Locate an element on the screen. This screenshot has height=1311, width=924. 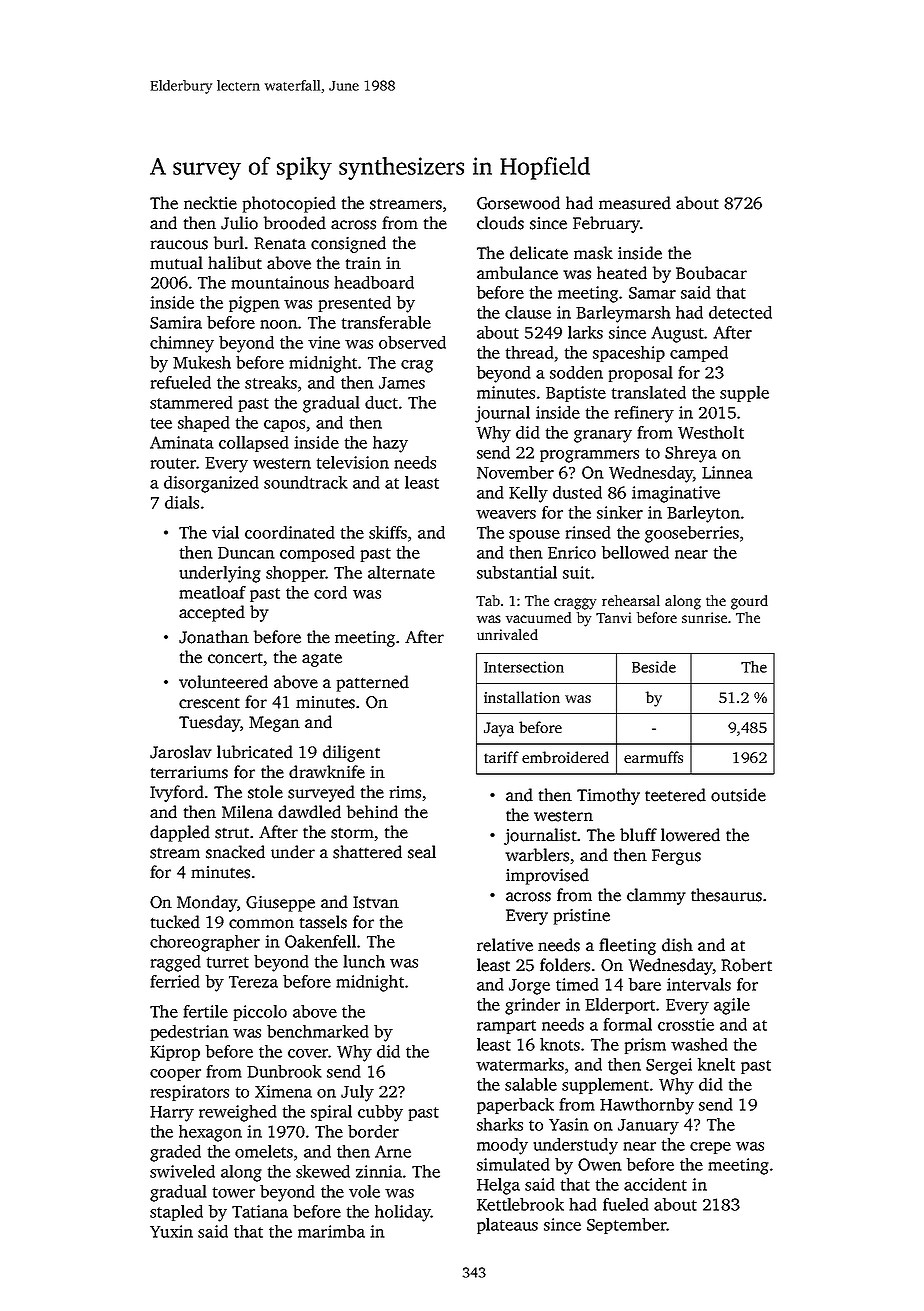
clause is located at coordinates (528, 312).
